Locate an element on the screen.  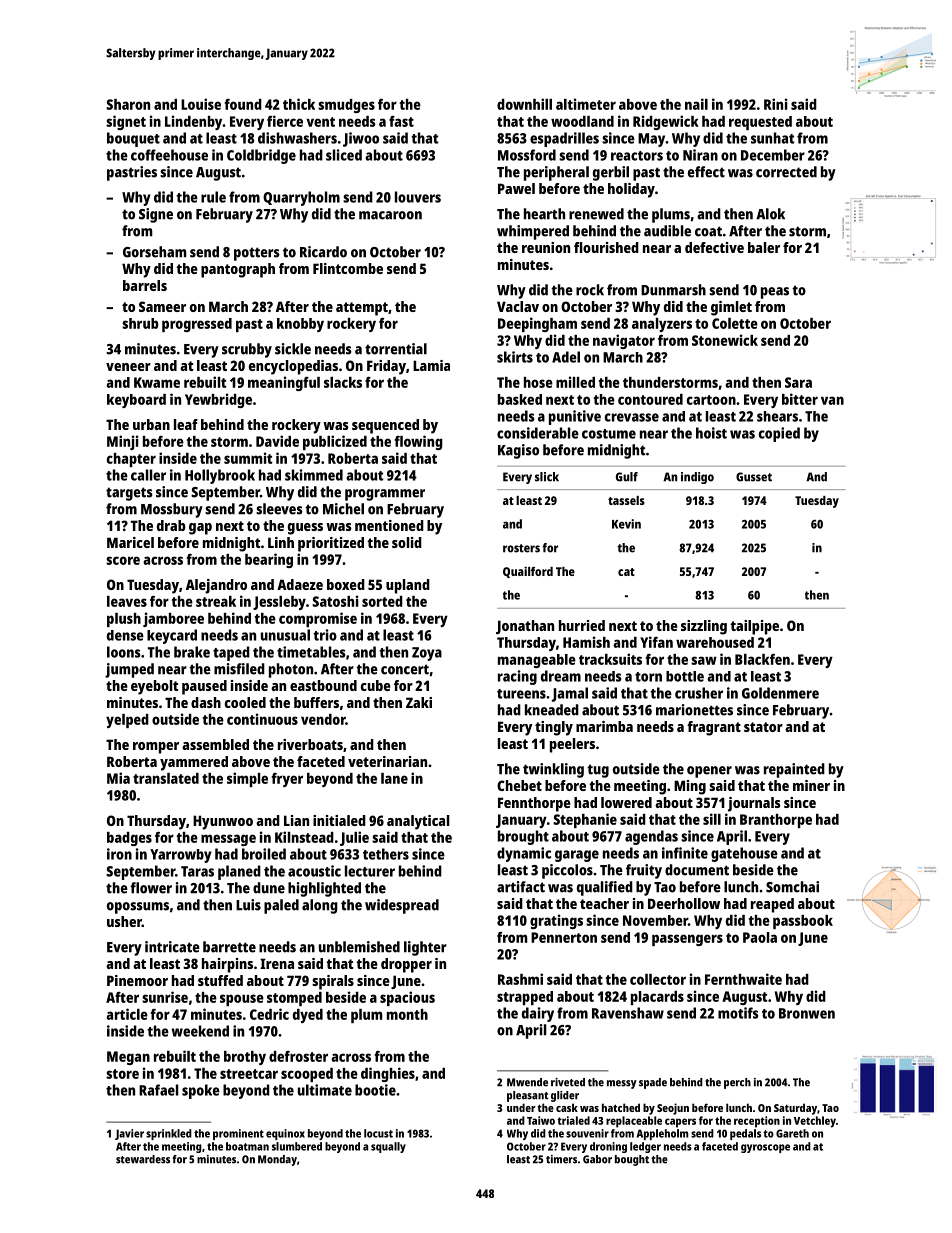
shrub is located at coordinates (140, 323).
